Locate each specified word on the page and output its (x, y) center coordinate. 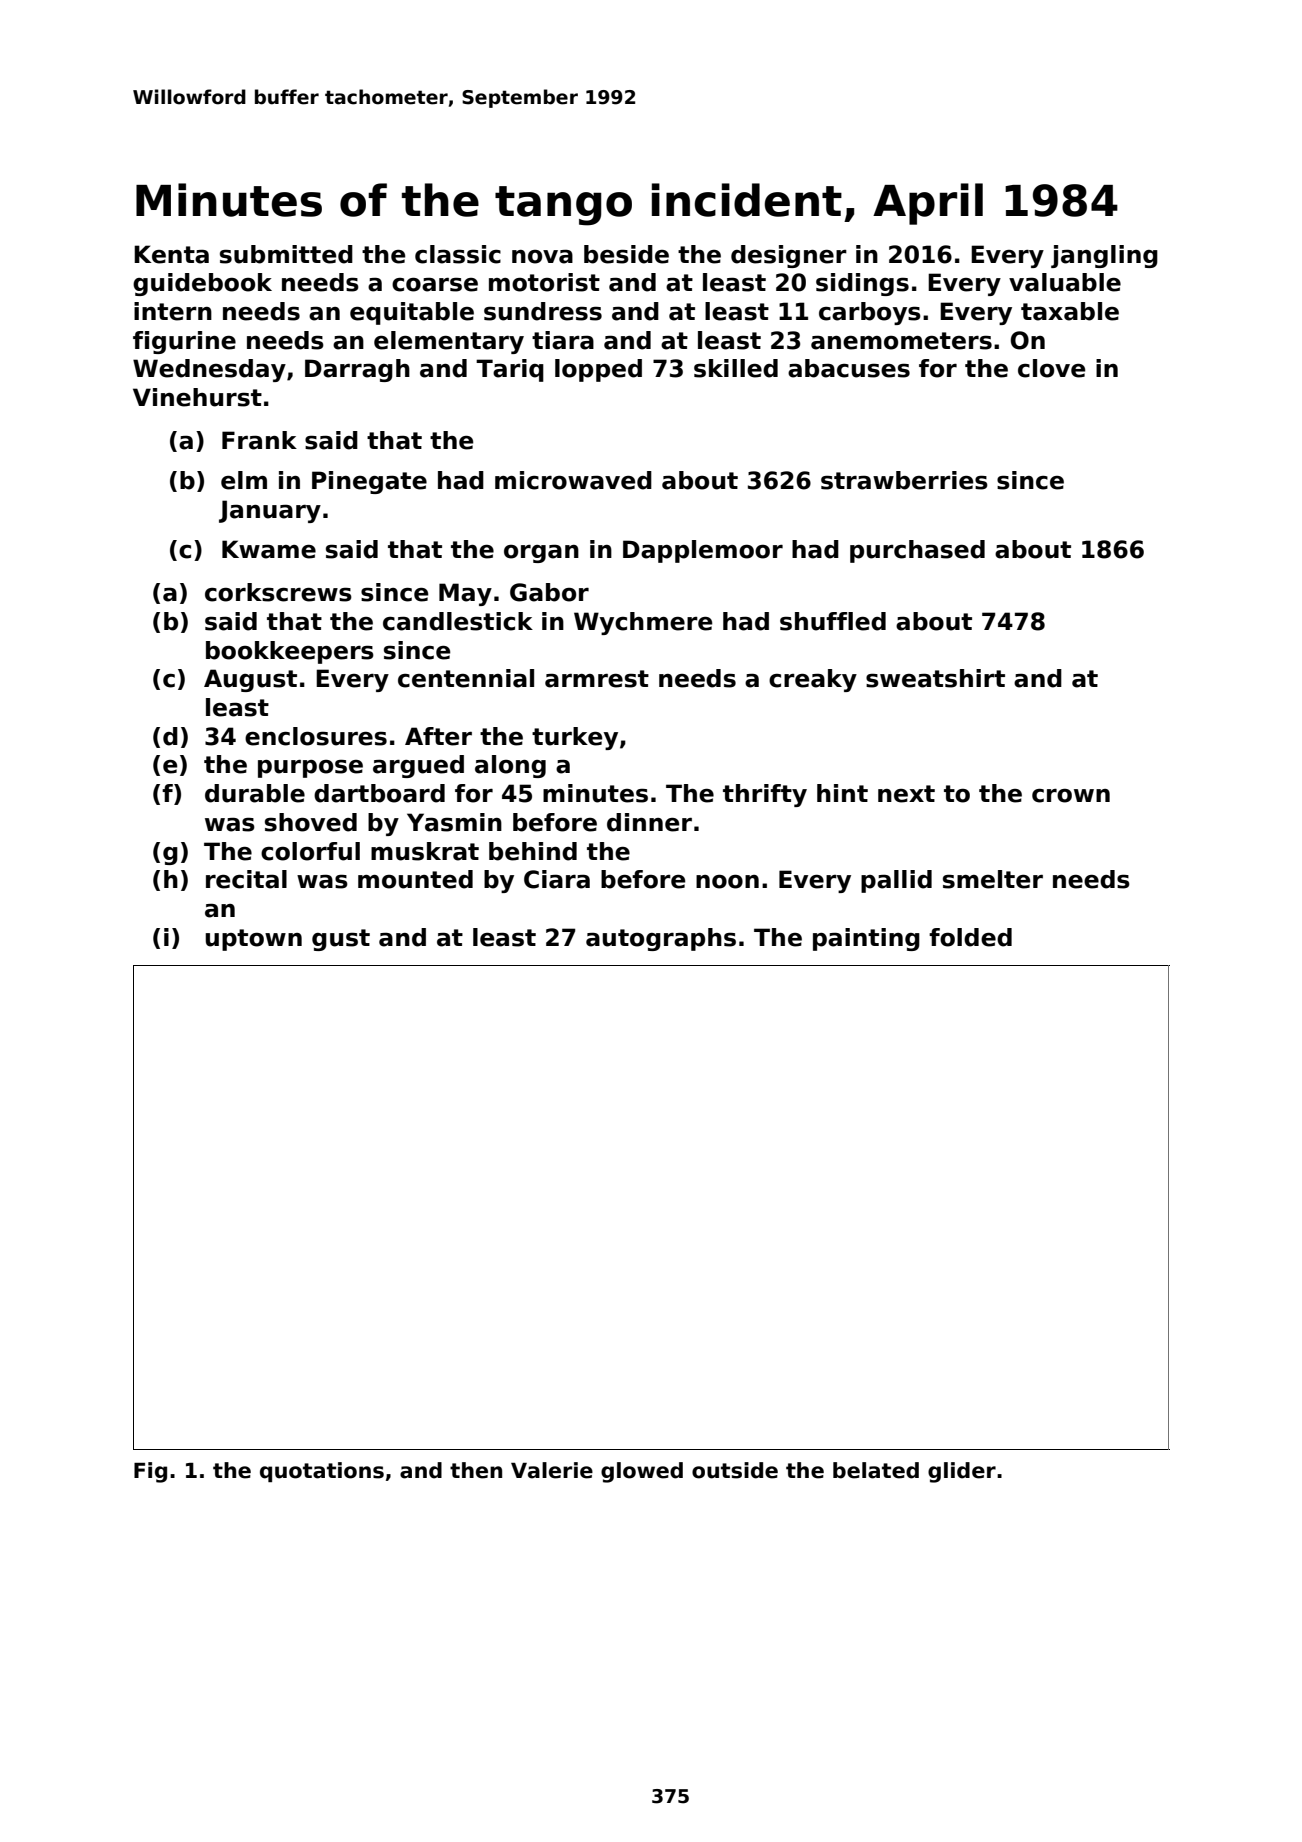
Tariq (510, 370)
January (270, 511)
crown (1071, 796)
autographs (661, 939)
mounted (415, 879)
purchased (917, 551)
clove (1051, 368)
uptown (253, 940)
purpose (310, 769)
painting (866, 939)
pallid (896, 881)
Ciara (557, 879)
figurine (184, 342)
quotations (322, 1472)
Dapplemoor (703, 551)
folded (970, 937)
